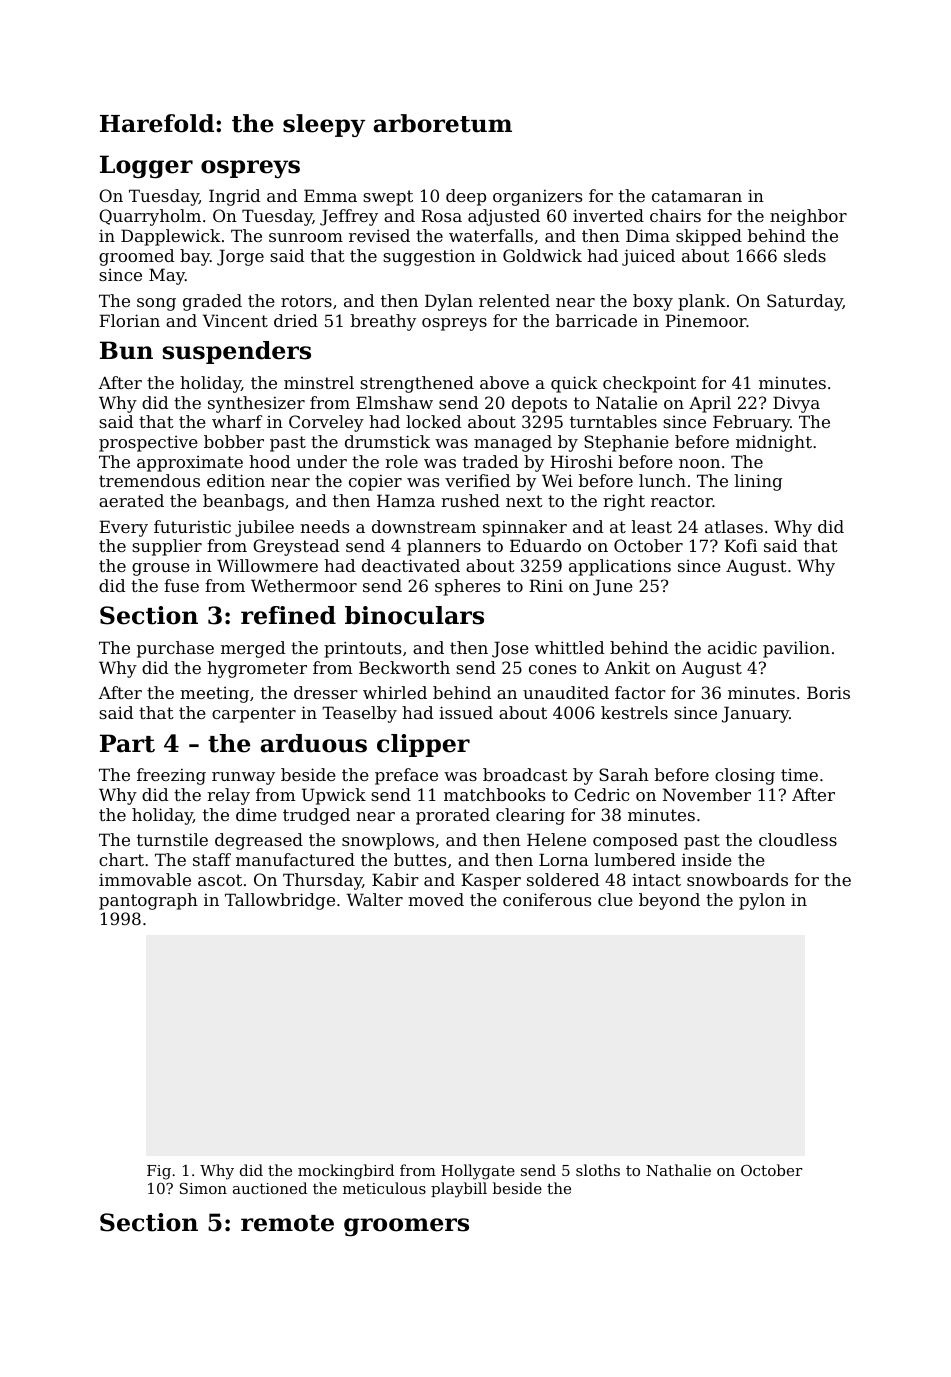 The height and width of the page is (1377, 951). What do you see at coordinates (146, 167) in the page?
I see `Logger` at bounding box center [146, 167].
